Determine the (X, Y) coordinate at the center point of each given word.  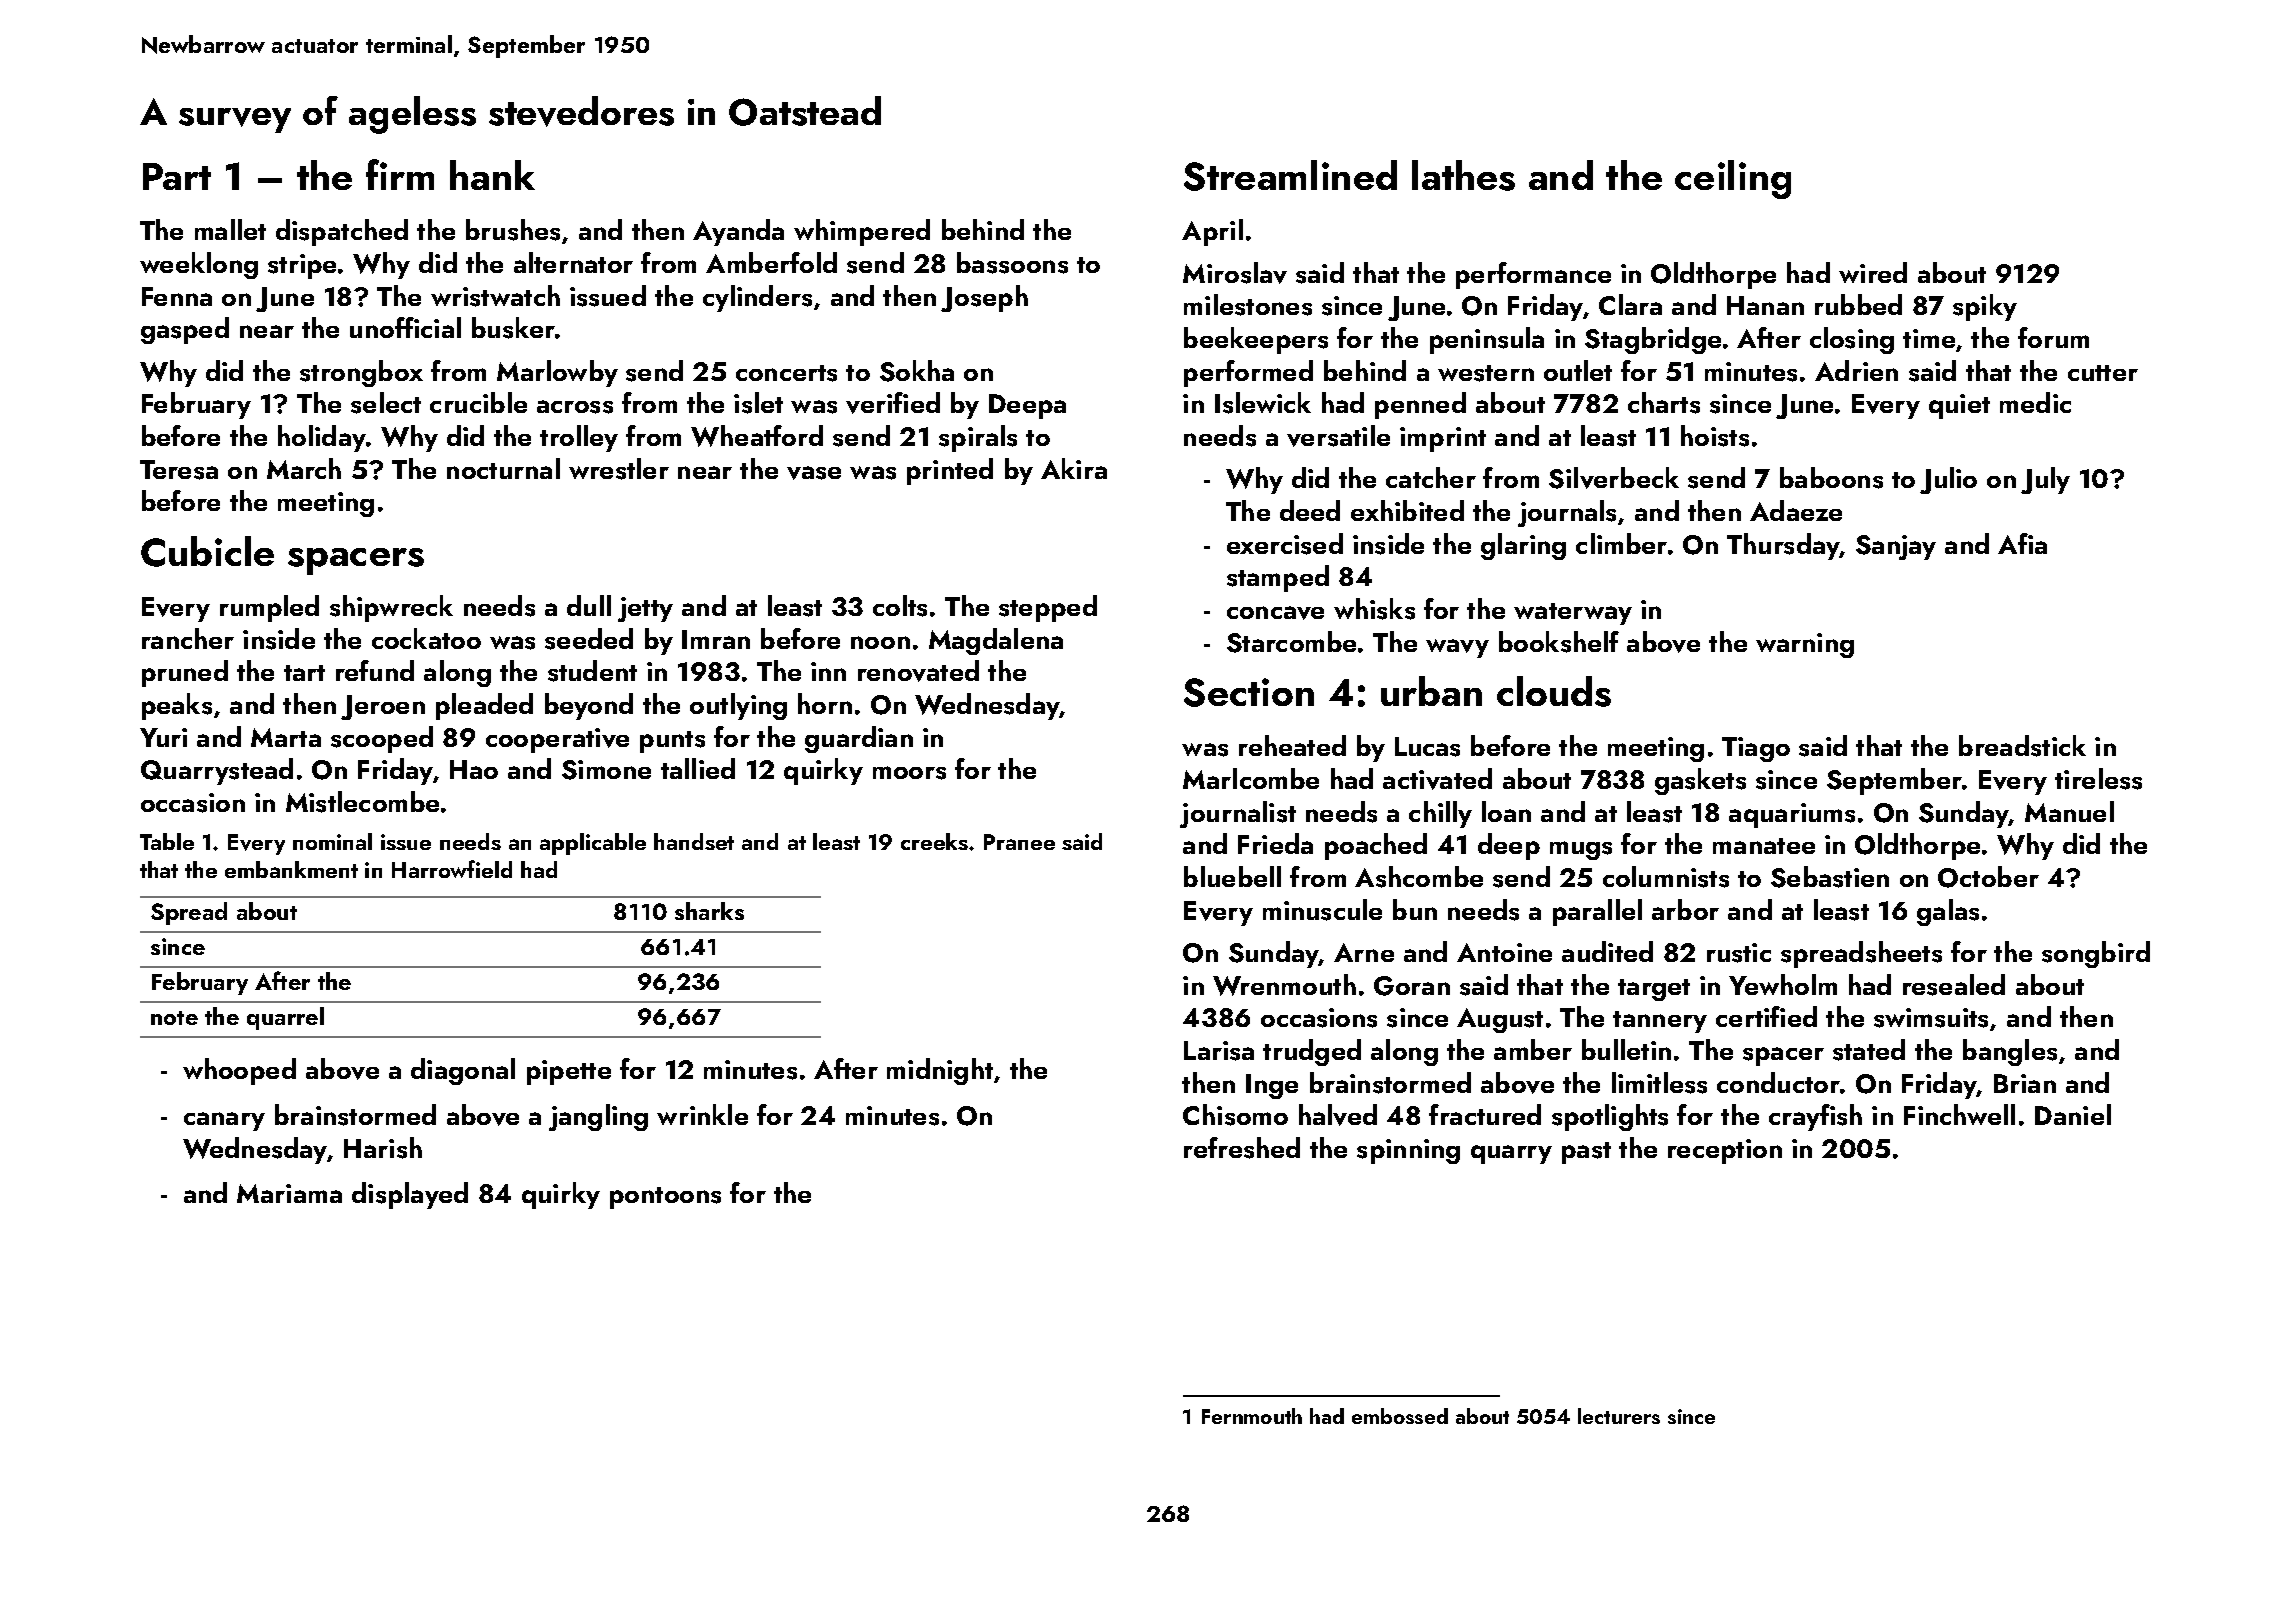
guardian (859, 739)
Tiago (1756, 749)
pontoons (665, 1198)
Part (177, 176)
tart (304, 673)
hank (492, 175)
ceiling (1733, 179)
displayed (410, 1195)
